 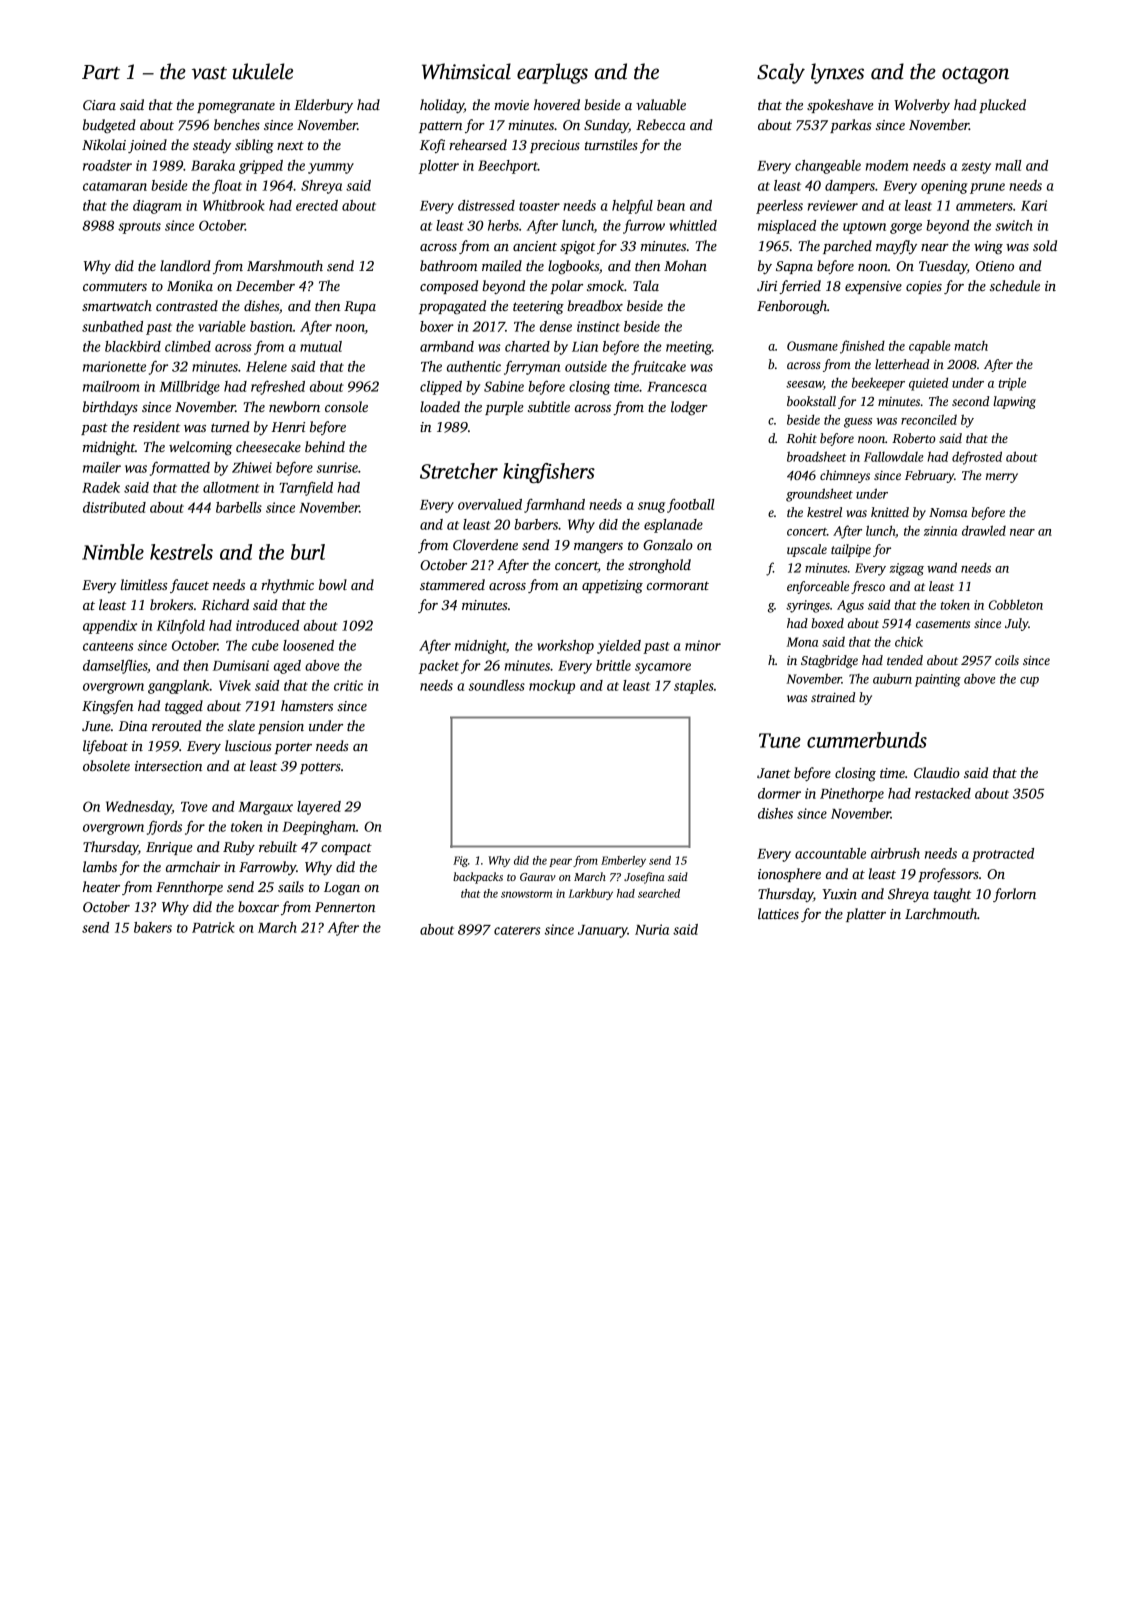 What do you see at coordinates (236, 107) in the screenshot?
I see `pomegranate` at bounding box center [236, 107].
